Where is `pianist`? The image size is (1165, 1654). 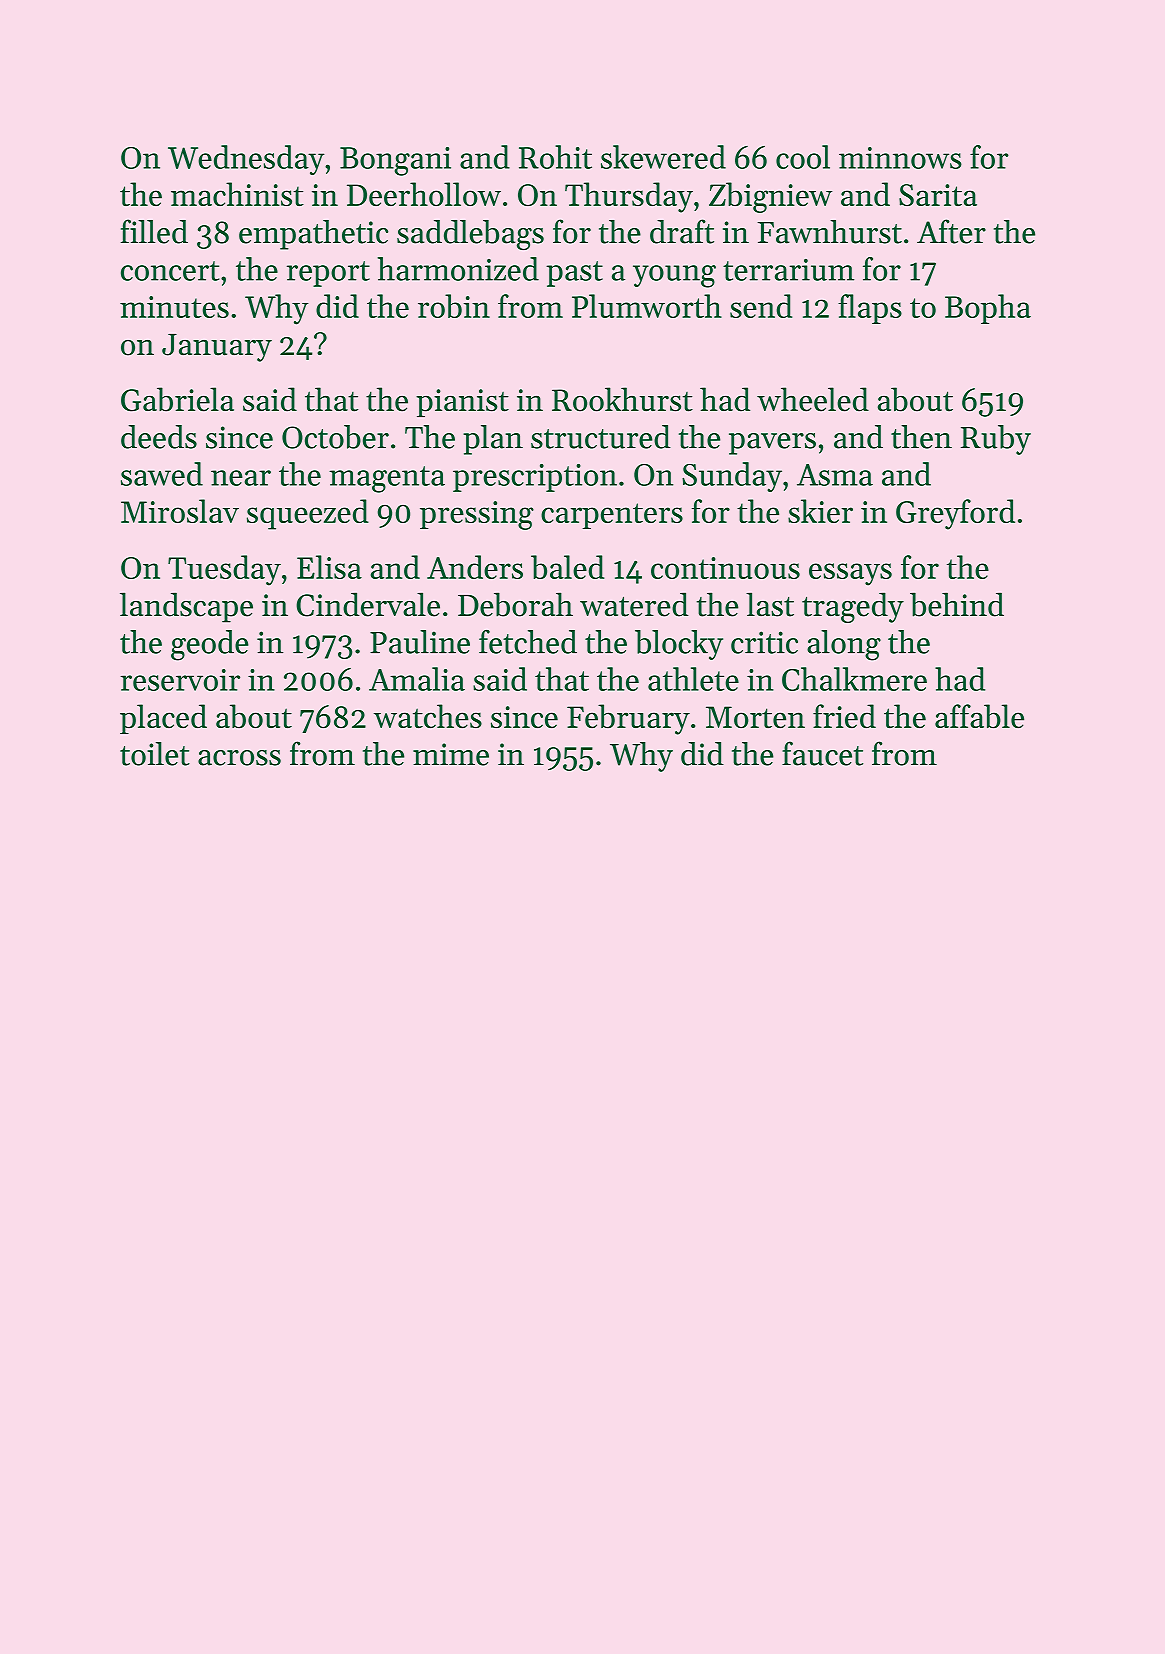 pianist is located at coordinates (462, 403).
